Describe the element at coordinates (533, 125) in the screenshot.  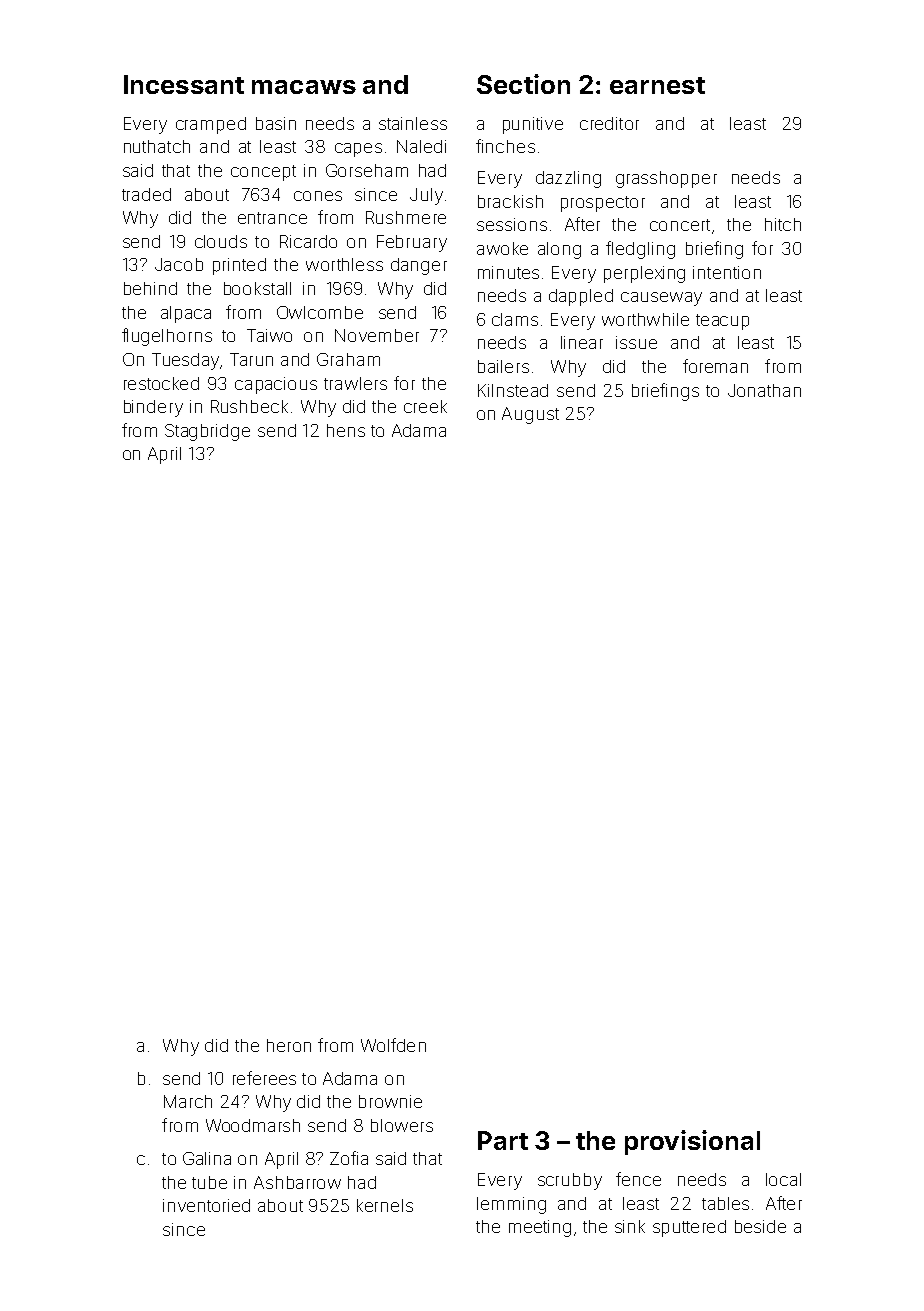
I see `punitive` at that location.
